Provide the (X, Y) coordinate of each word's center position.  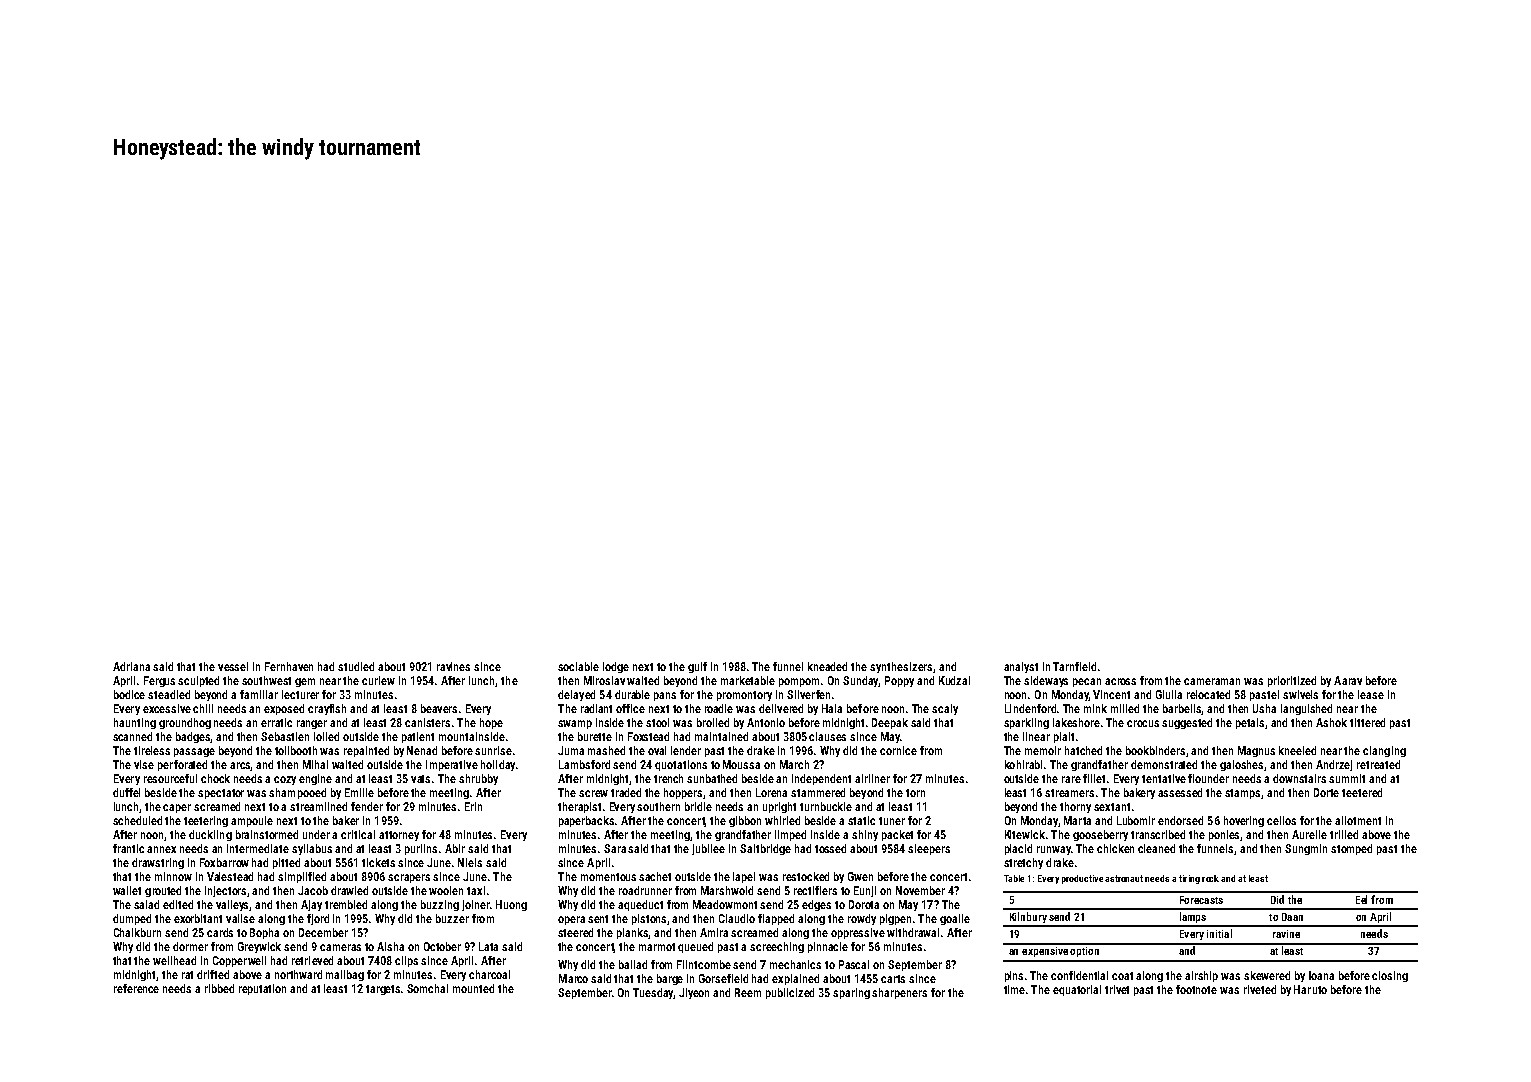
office (630, 708)
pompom (799, 682)
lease (1371, 694)
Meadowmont (725, 904)
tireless (152, 750)
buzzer (452, 918)
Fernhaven (289, 666)
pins (1014, 976)
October (442, 946)
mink (1095, 708)
